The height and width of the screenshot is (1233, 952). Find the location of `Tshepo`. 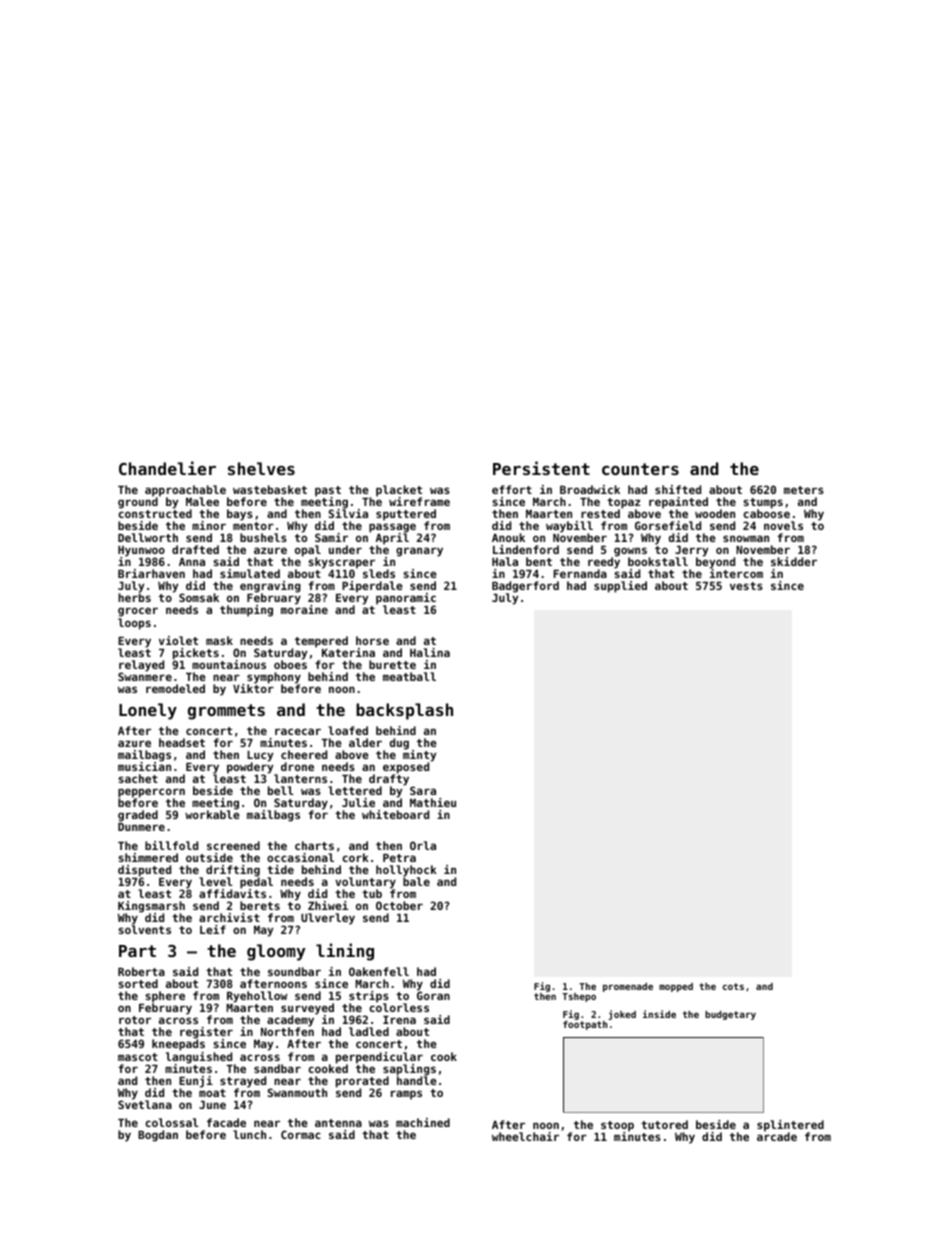

Tshepo is located at coordinates (579, 997).
